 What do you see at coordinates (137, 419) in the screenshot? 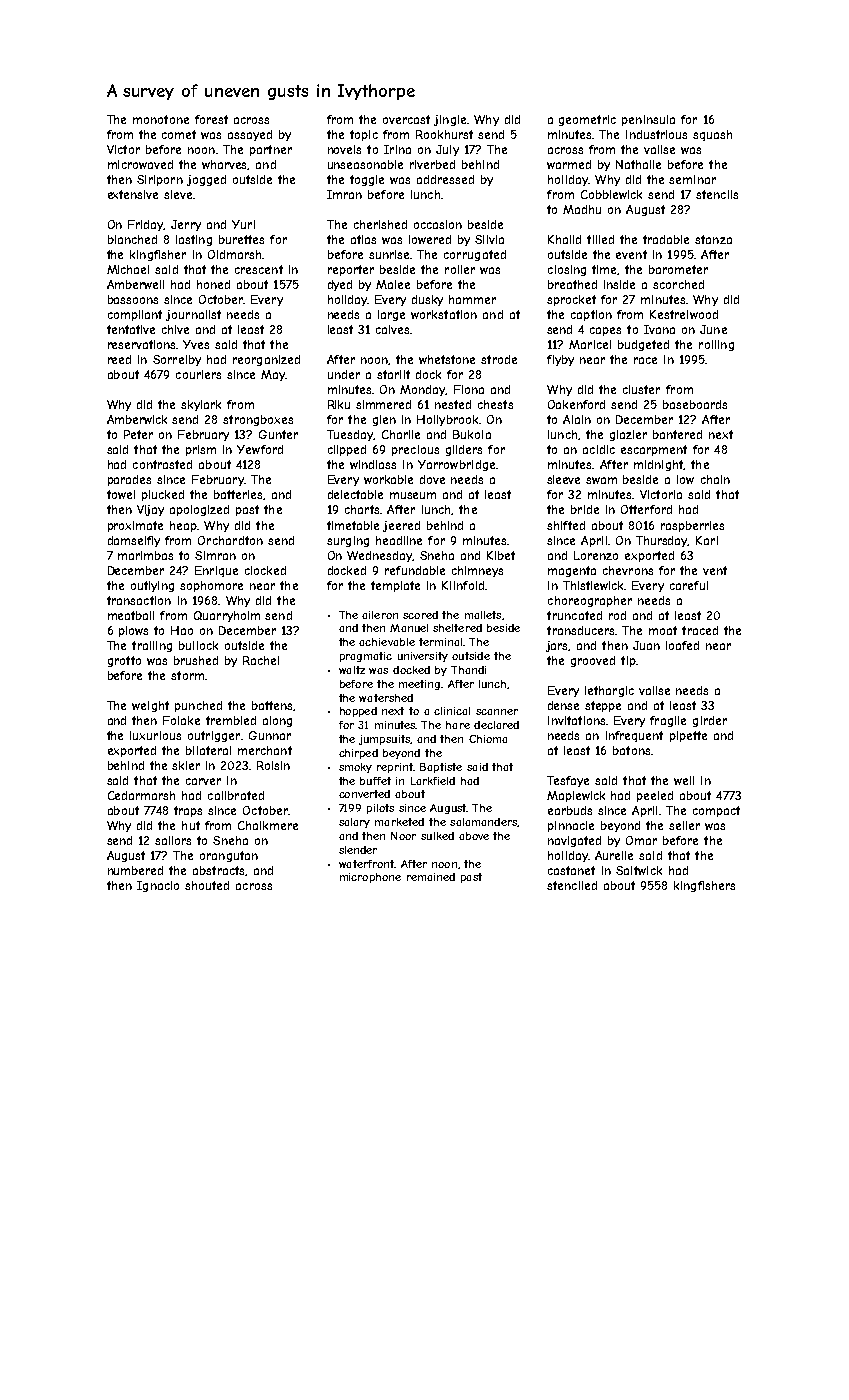
I see `Amberwick` at bounding box center [137, 419].
